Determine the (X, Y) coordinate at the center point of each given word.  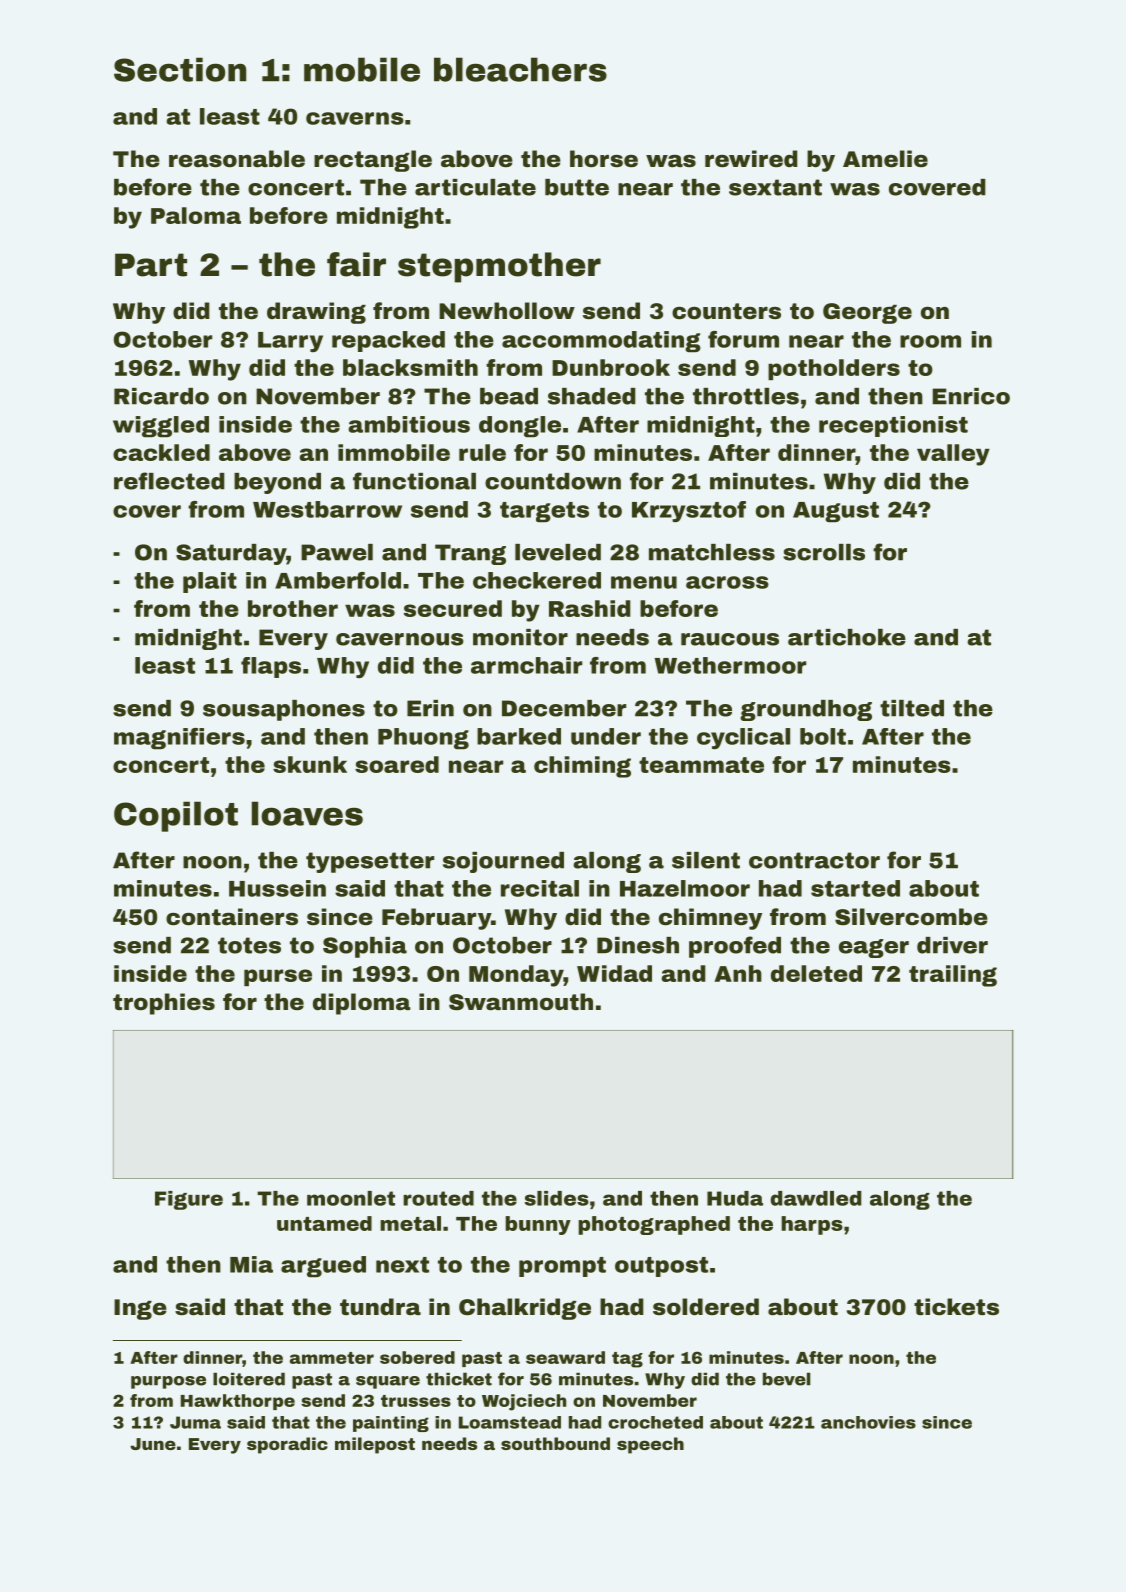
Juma (195, 1422)
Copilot (176, 816)
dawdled (816, 1198)
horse (604, 159)
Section (180, 69)
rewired (751, 159)
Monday (516, 976)
